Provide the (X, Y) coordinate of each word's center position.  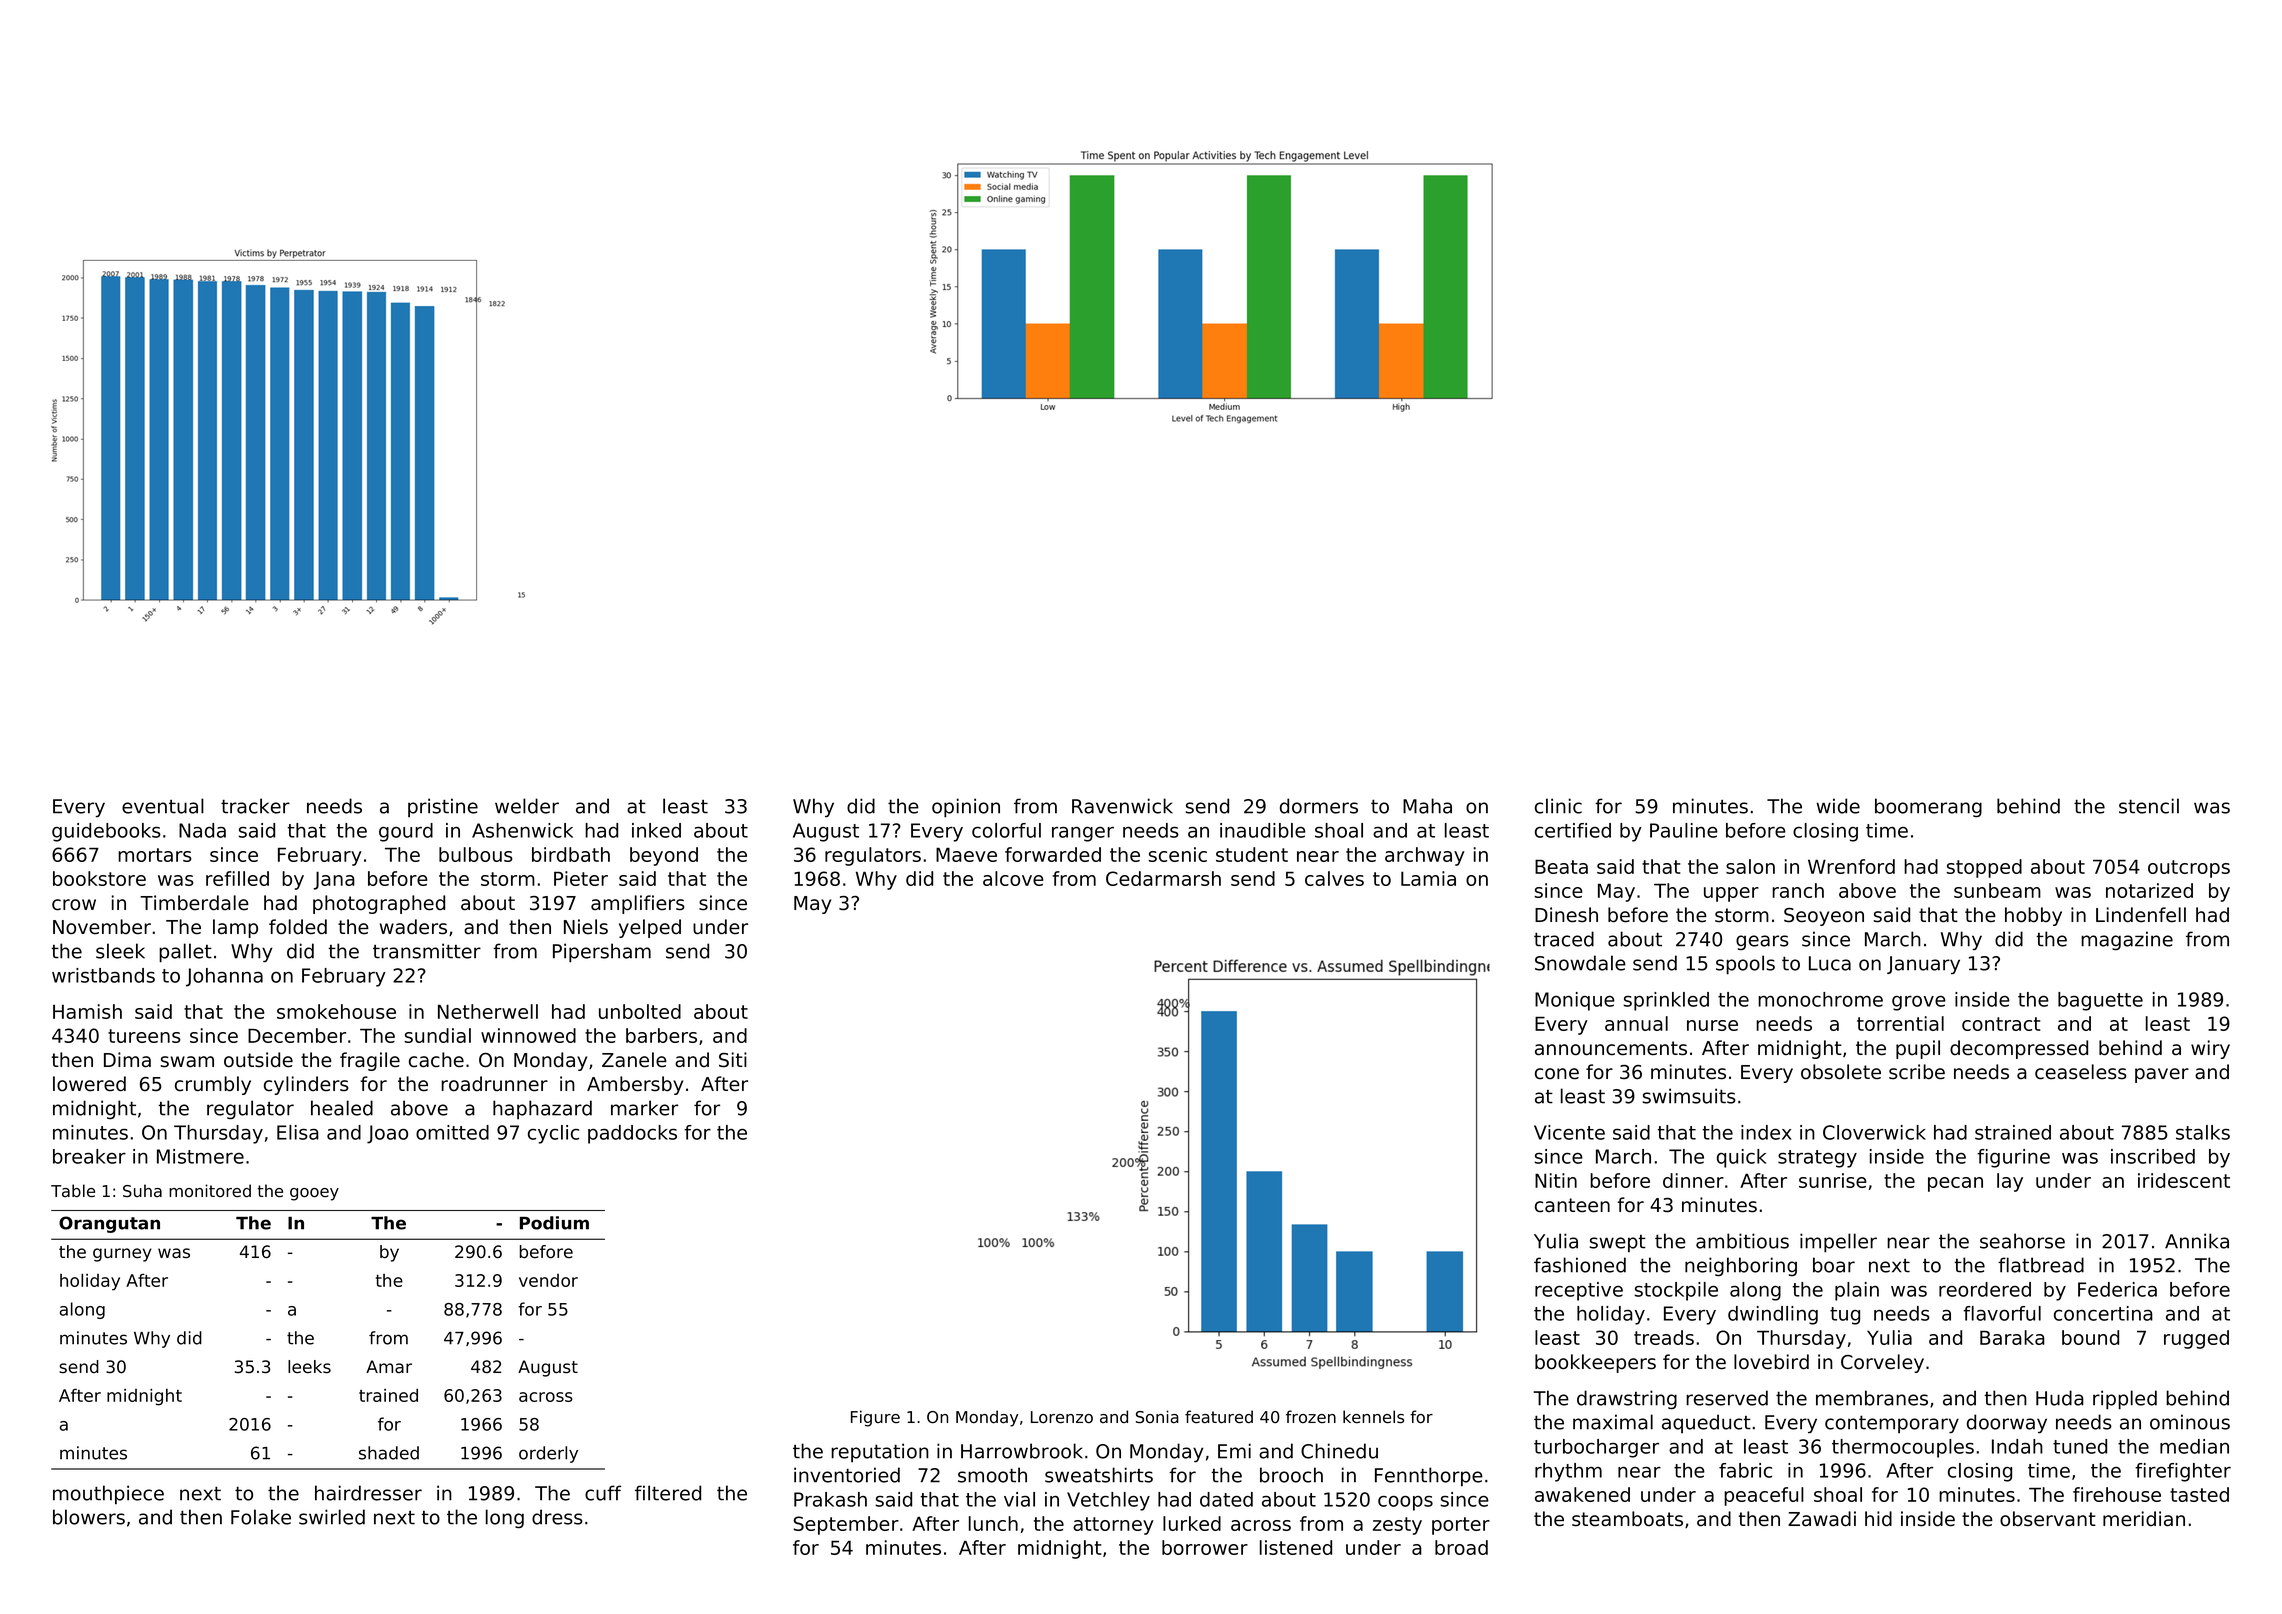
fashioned (1580, 1265)
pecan (1955, 1184)
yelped (650, 928)
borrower (1205, 1547)
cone (1557, 1074)
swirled (332, 1517)
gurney (122, 1255)
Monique (1575, 1001)
